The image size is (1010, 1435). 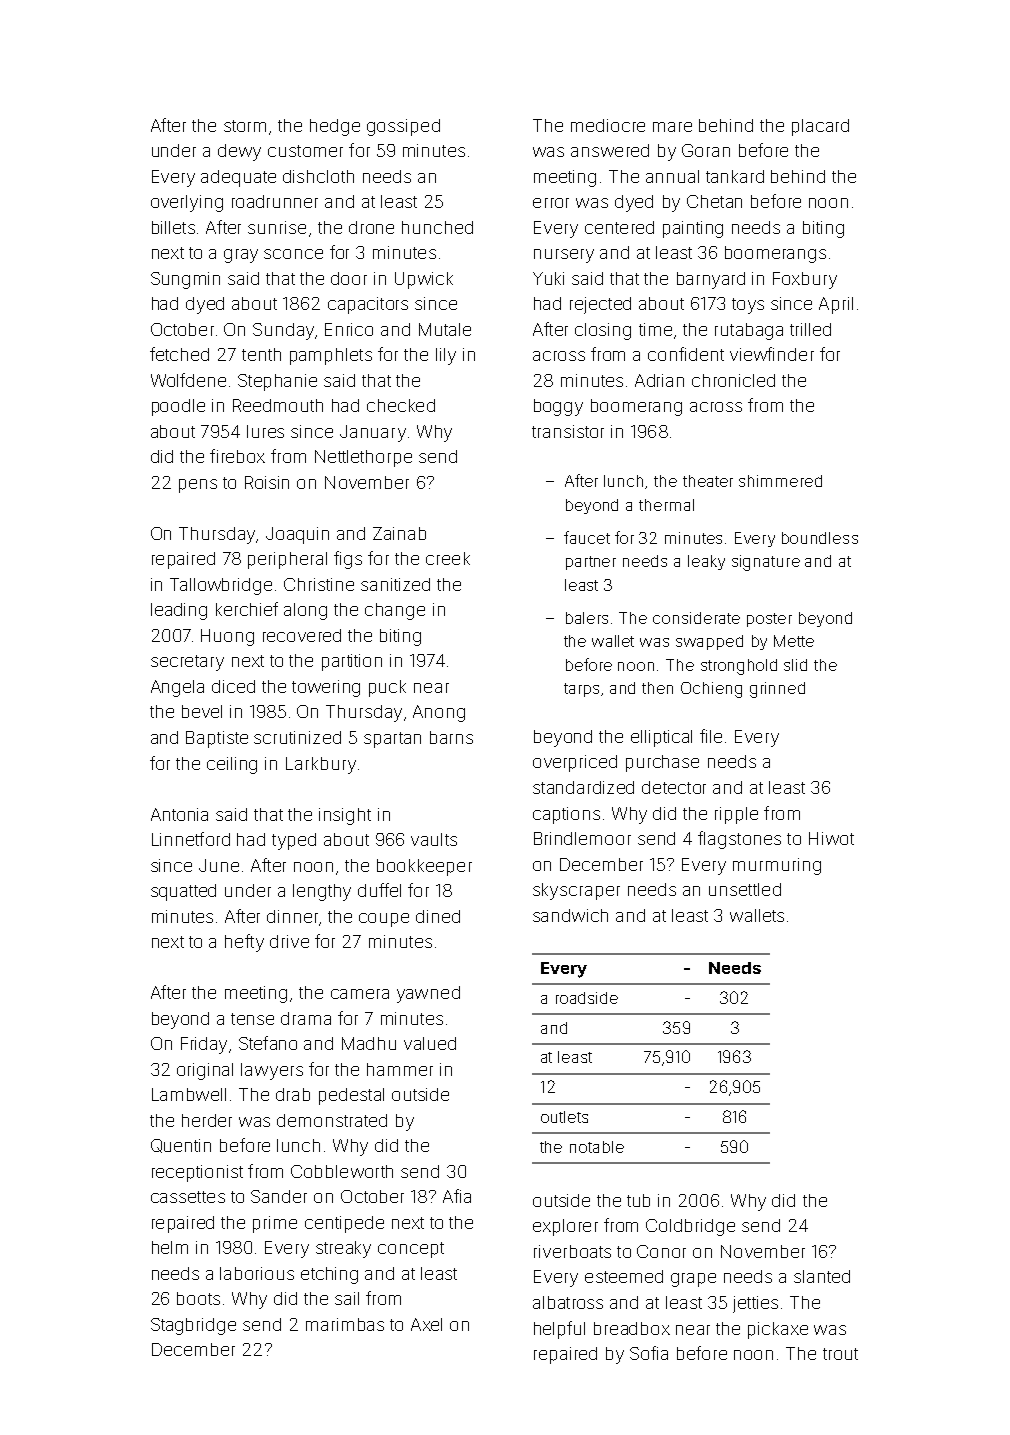 What do you see at coordinates (187, 663) in the page?
I see `secretary` at bounding box center [187, 663].
